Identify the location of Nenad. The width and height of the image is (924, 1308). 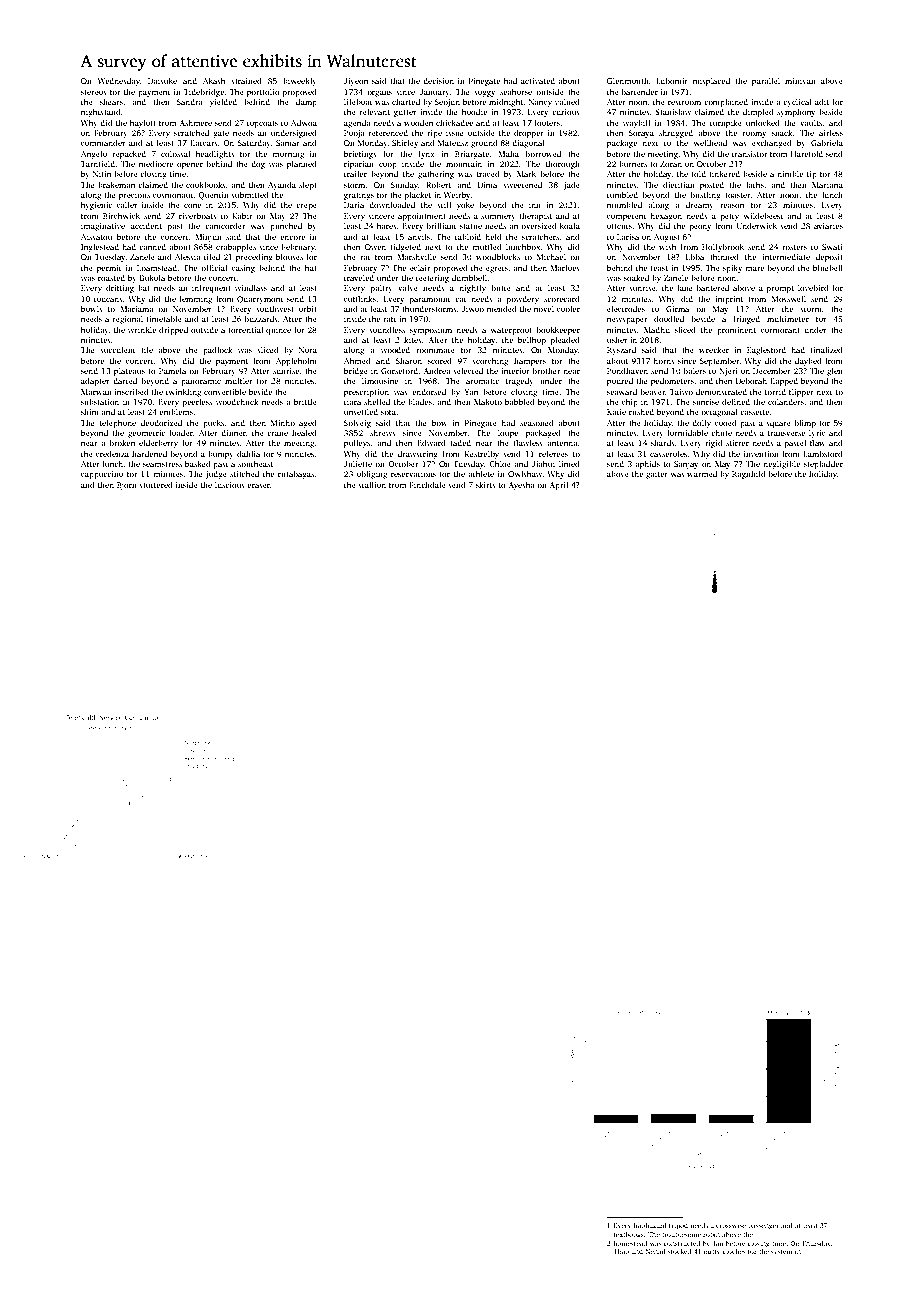
(656, 1251).
